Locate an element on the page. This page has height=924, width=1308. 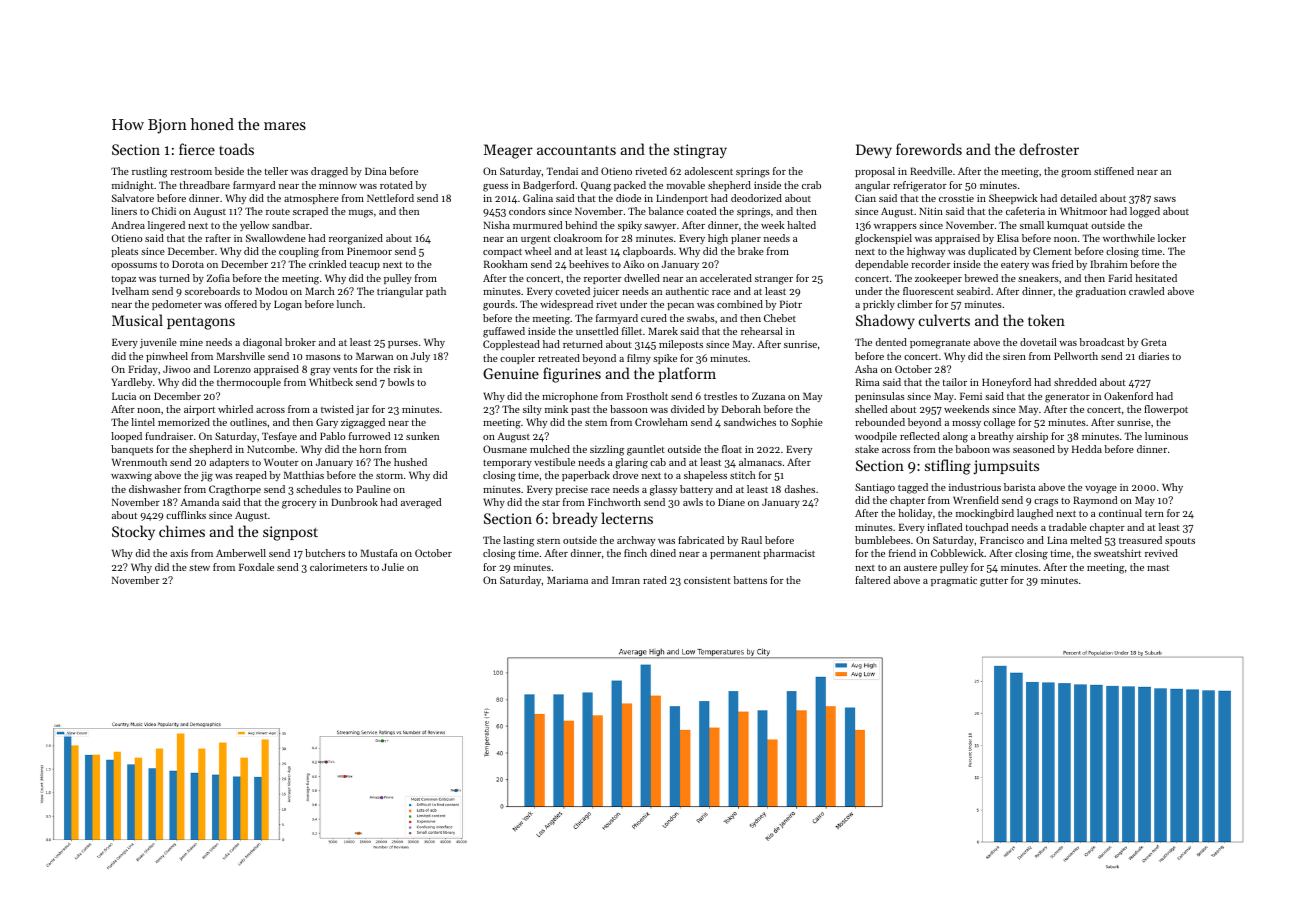
diaries is located at coordinates (1154, 356).
